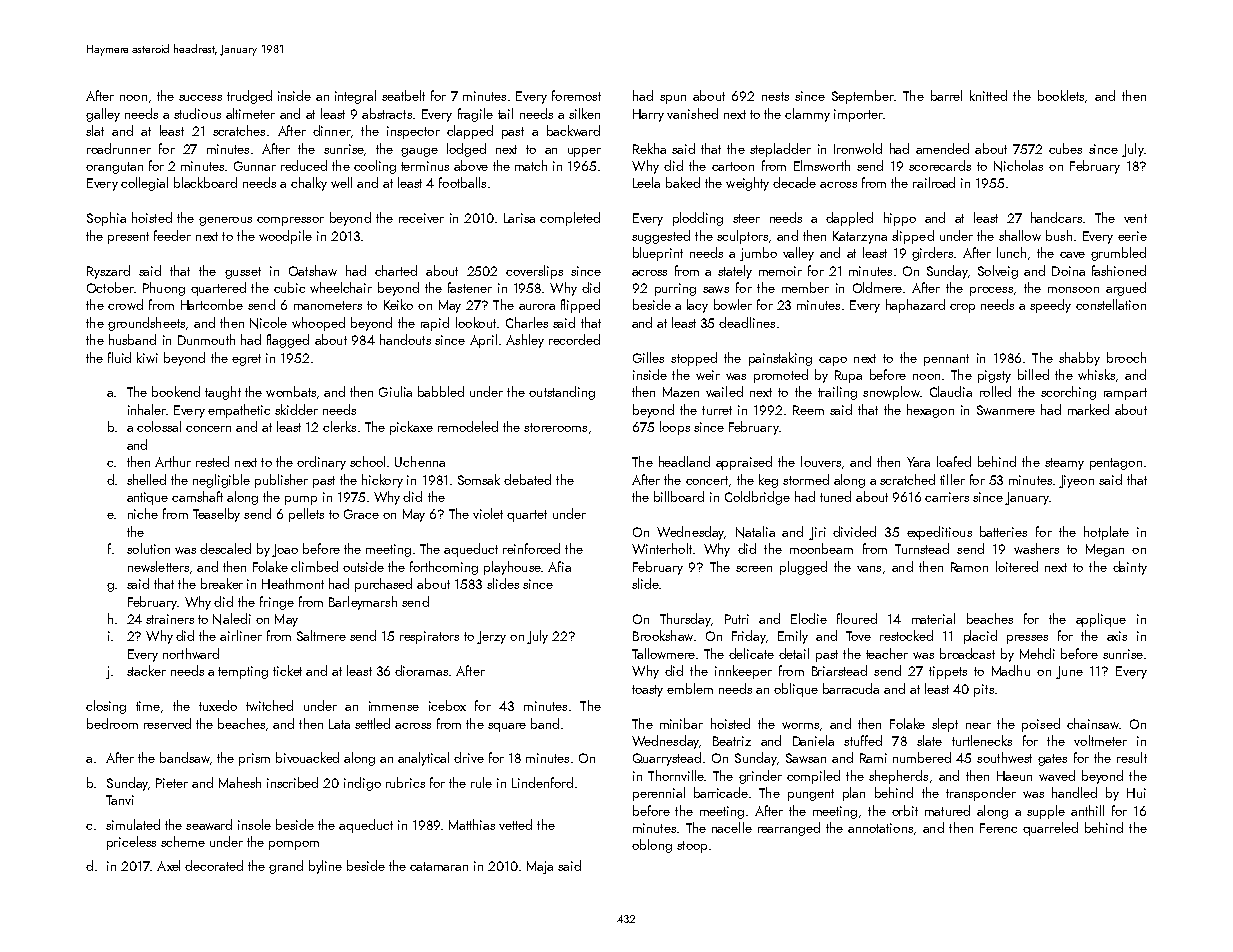 The image size is (1233, 952). I want to click on booklets, so click(1061, 95).
